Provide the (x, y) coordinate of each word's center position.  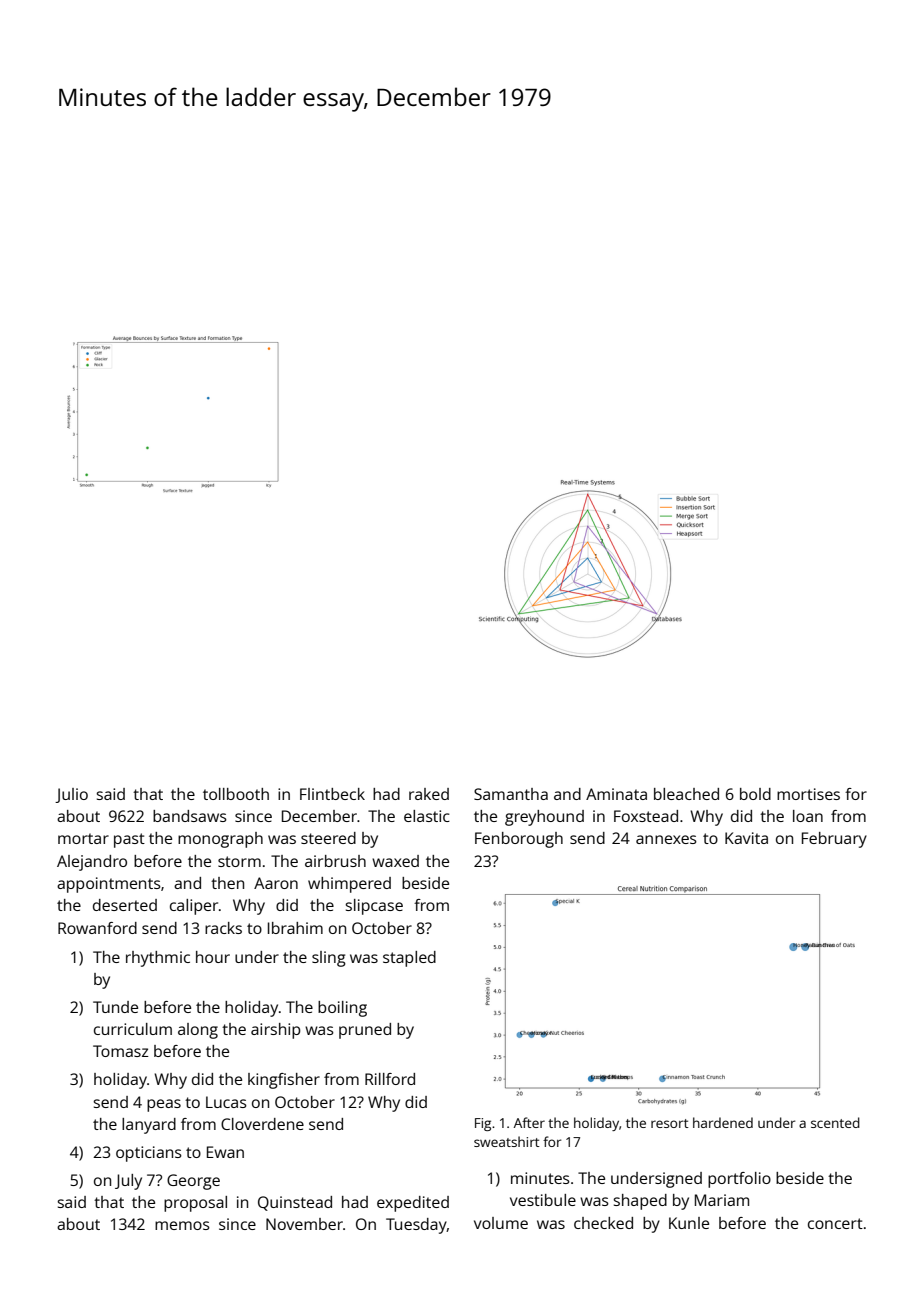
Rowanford (97, 928)
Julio (71, 795)
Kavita (746, 838)
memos (182, 1225)
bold (755, 794)
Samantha (511, 794)
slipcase (374, 907)
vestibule (543, 1200)
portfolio (739, 1180)
